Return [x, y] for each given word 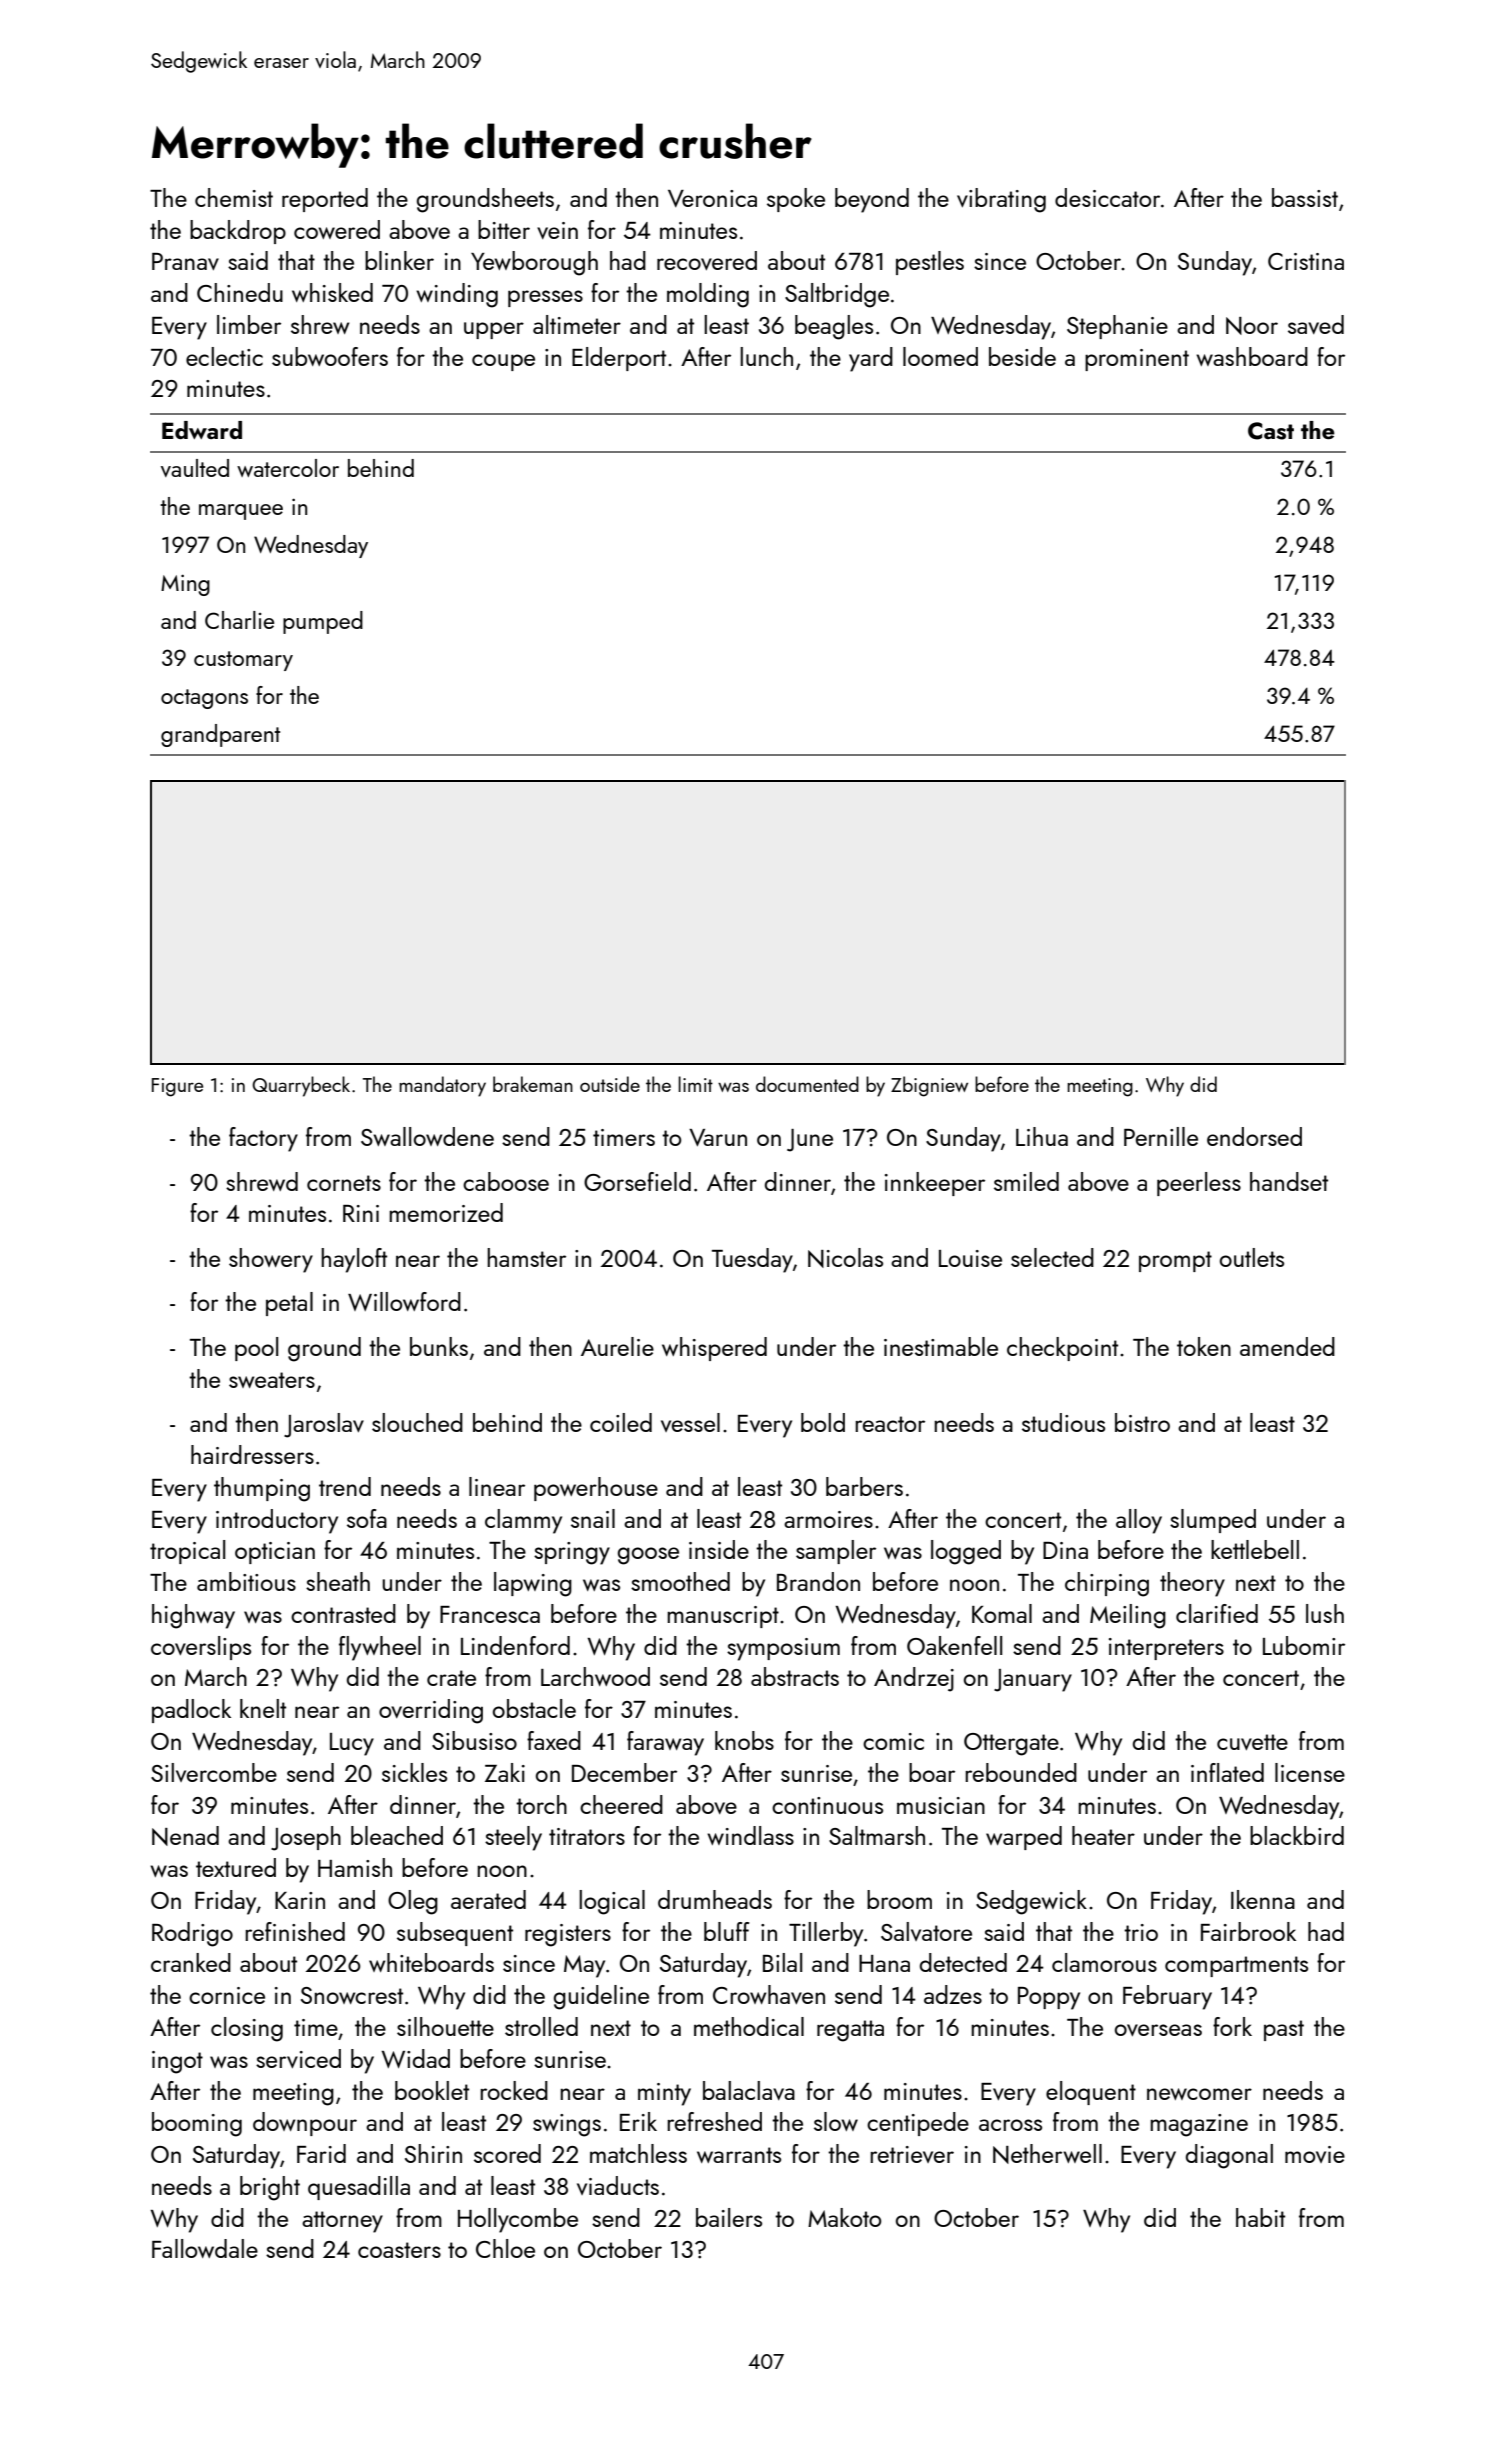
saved [1316, 324]
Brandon [818, 1581]
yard [871, 359]
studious [1063, 1422]
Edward [202, 430]
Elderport [619, 359]
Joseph [306, 1838]
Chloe [505, 2248]
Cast [1271, 431]
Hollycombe [518, 2220]
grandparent [220, 735]
